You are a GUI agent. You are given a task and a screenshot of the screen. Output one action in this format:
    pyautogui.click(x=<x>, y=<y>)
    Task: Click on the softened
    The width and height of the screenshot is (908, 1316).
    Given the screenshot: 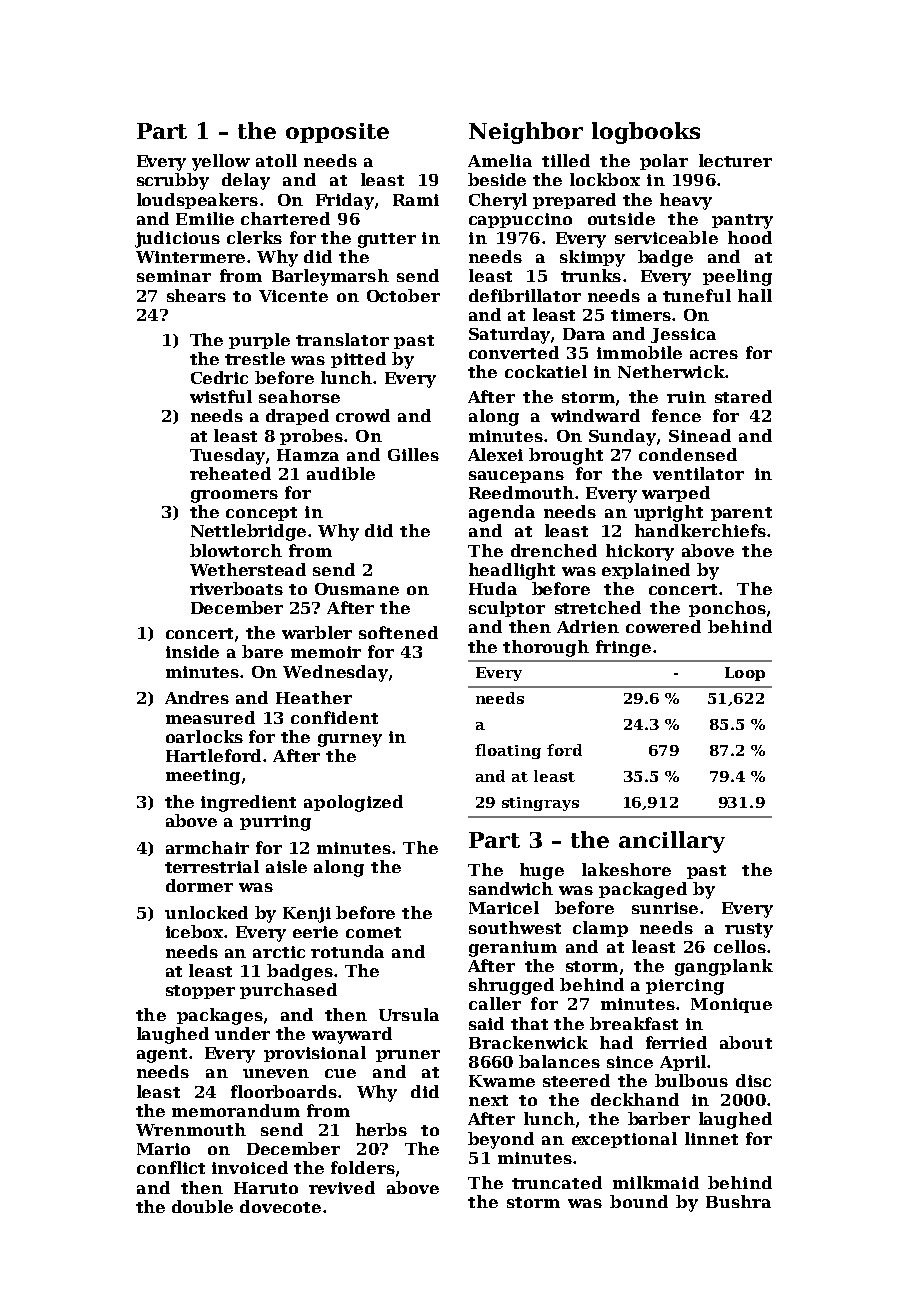 What is the action you would take?
    pyautogui.click(x=398, y=632)
